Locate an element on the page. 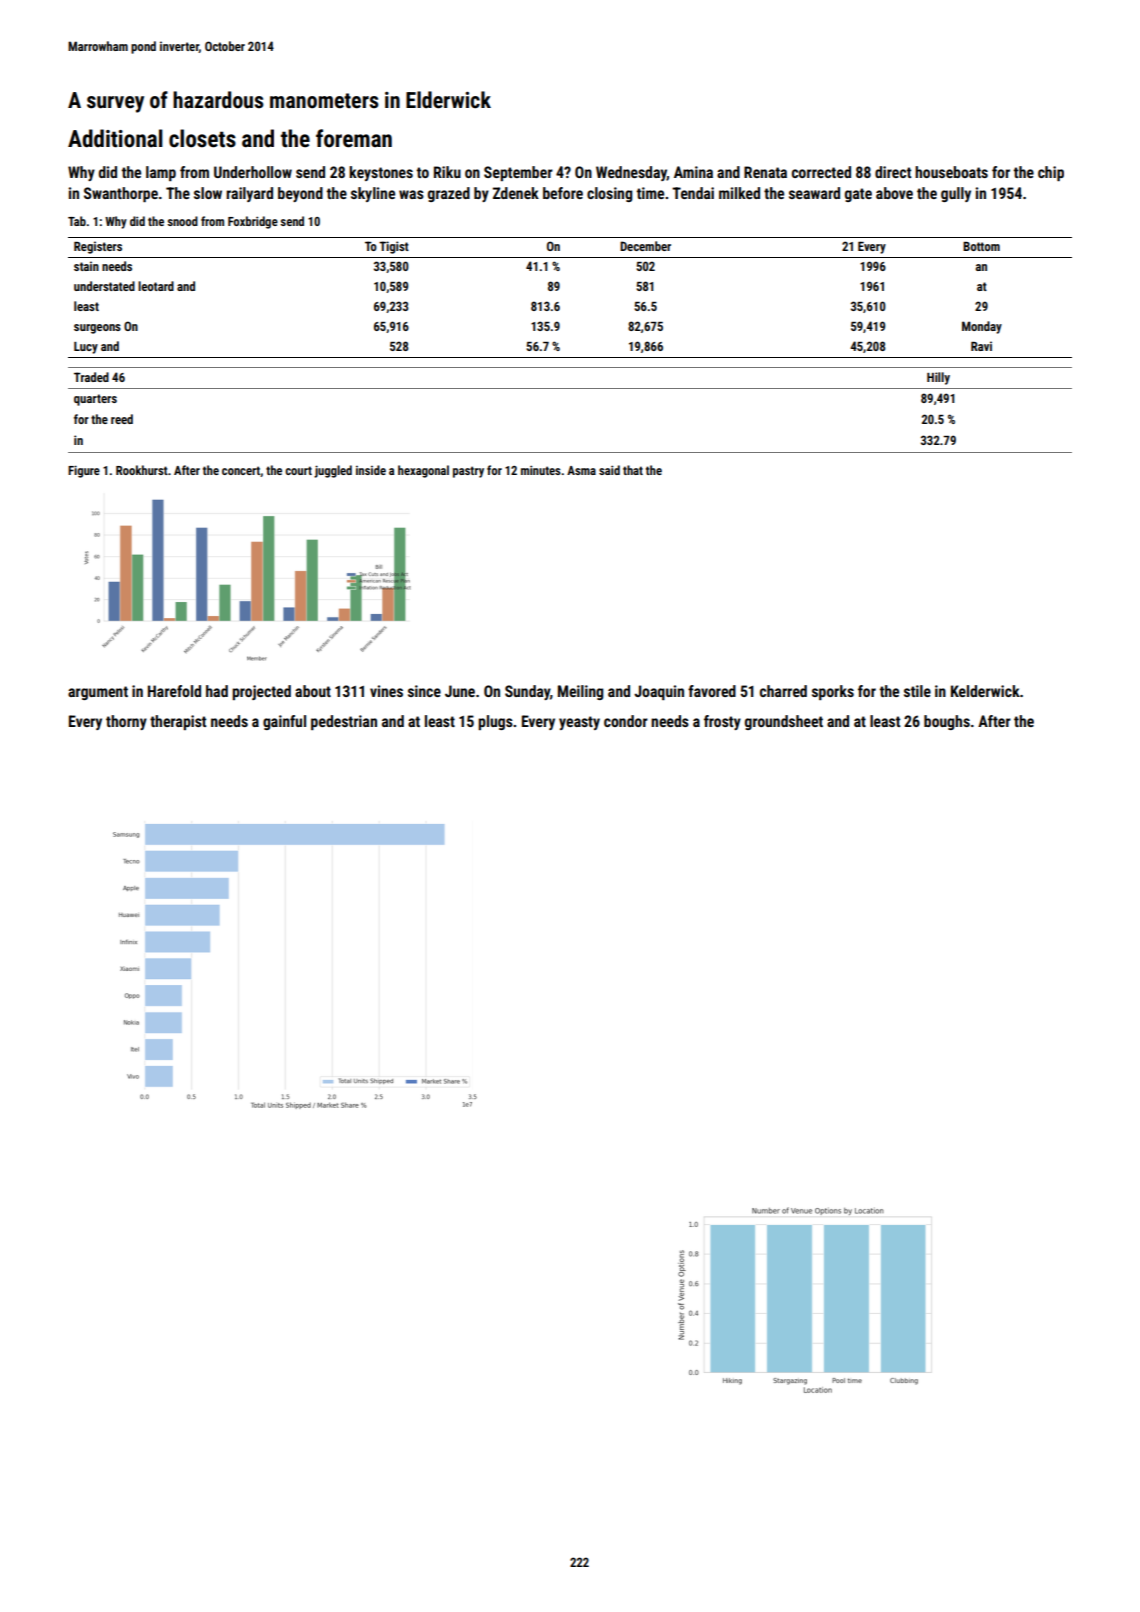 The width and height of the document is (1140, 1612). Traded is located at coordinates (91, 377).
